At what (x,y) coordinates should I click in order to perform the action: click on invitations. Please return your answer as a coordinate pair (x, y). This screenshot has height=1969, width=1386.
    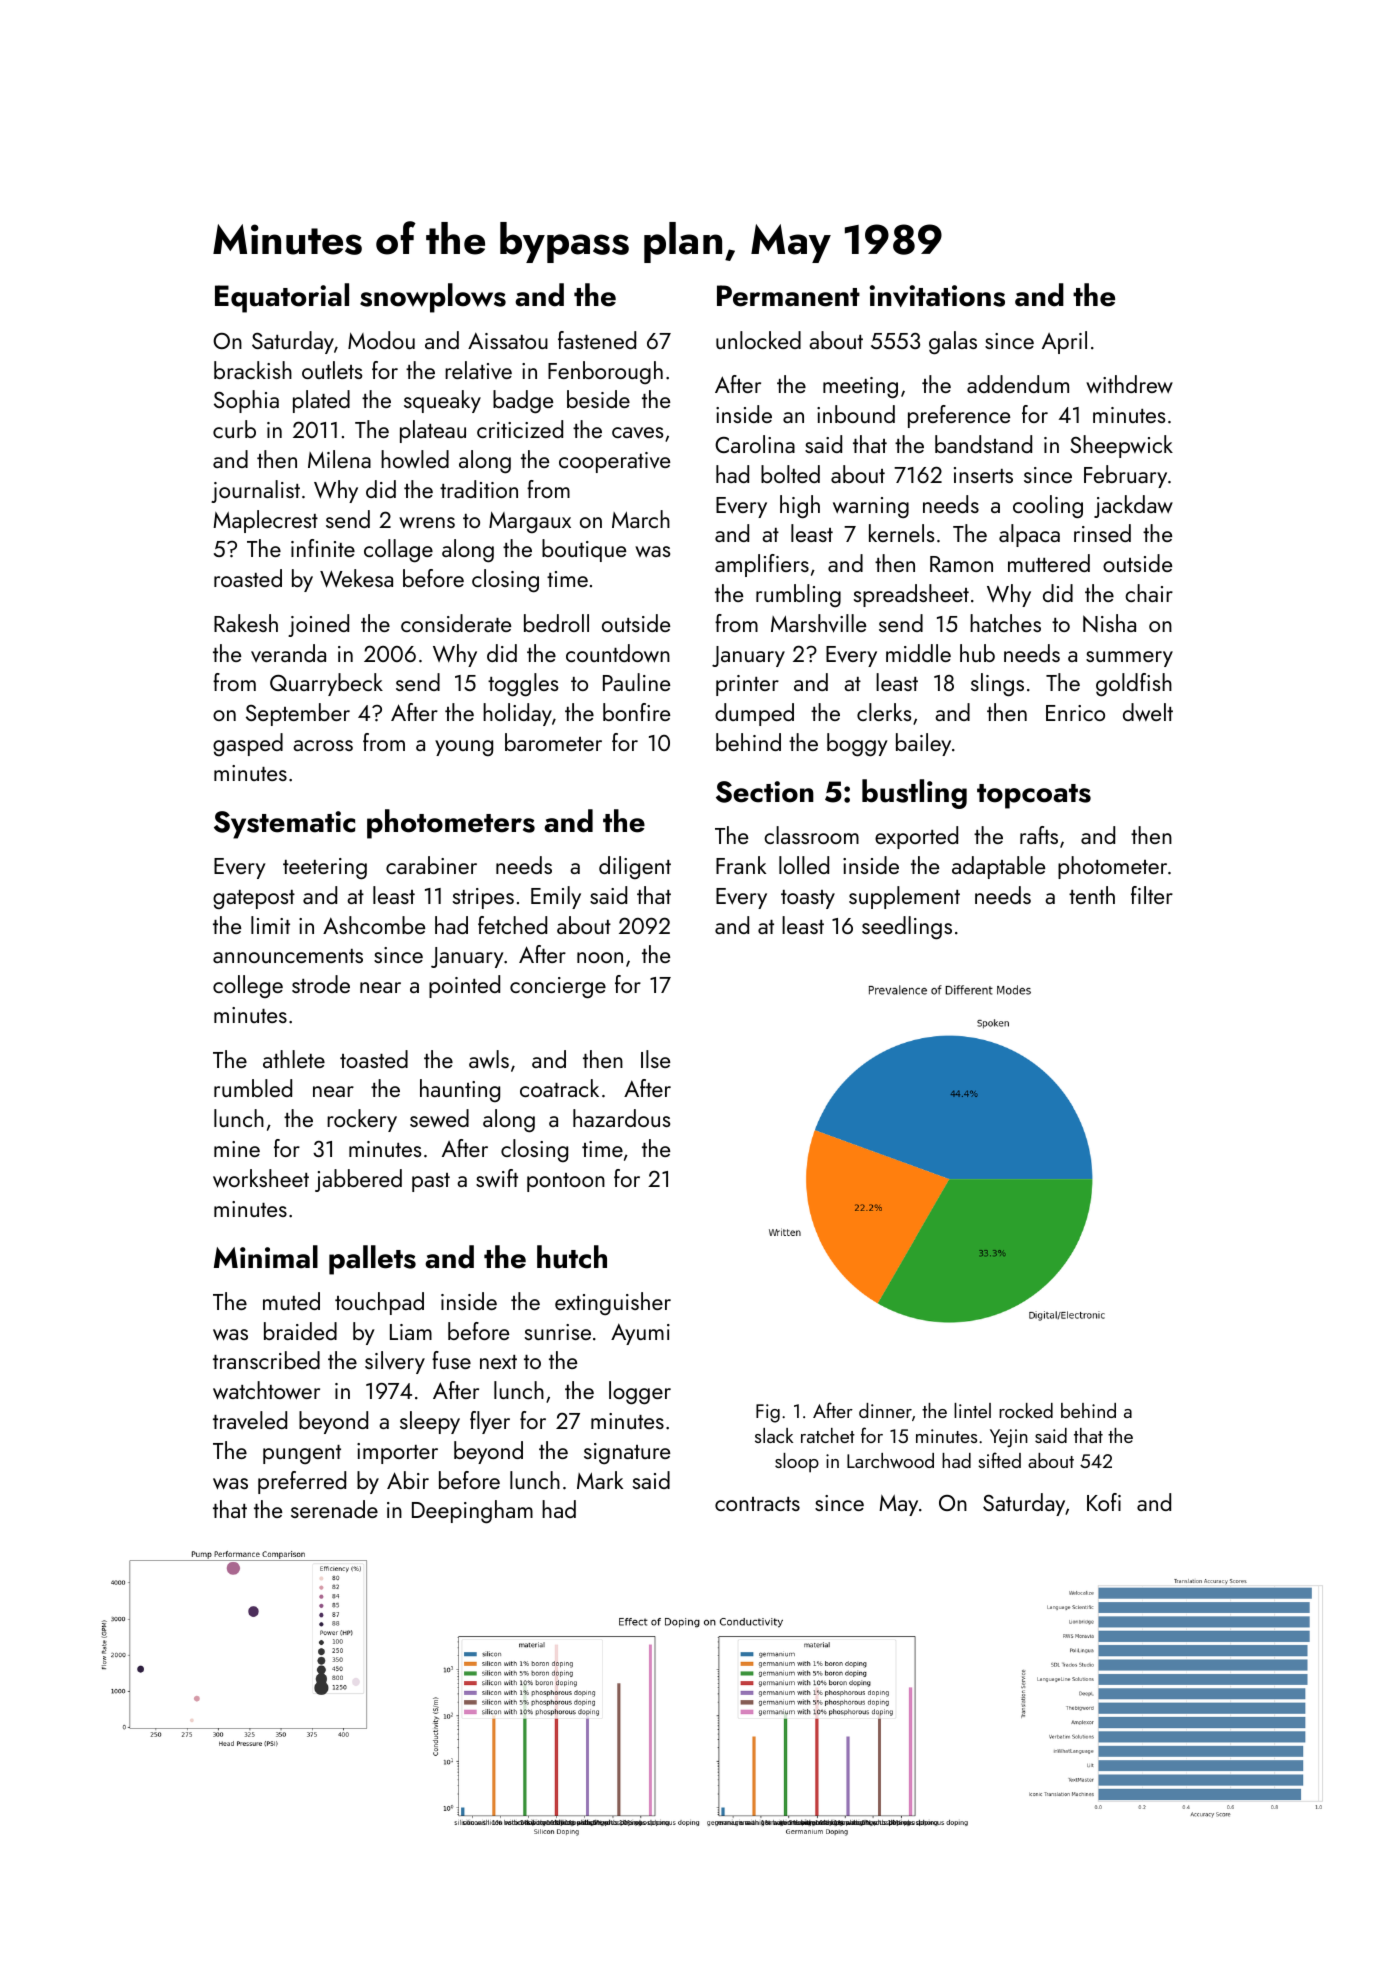
    Looking at the image, I should click on (937, 296).
